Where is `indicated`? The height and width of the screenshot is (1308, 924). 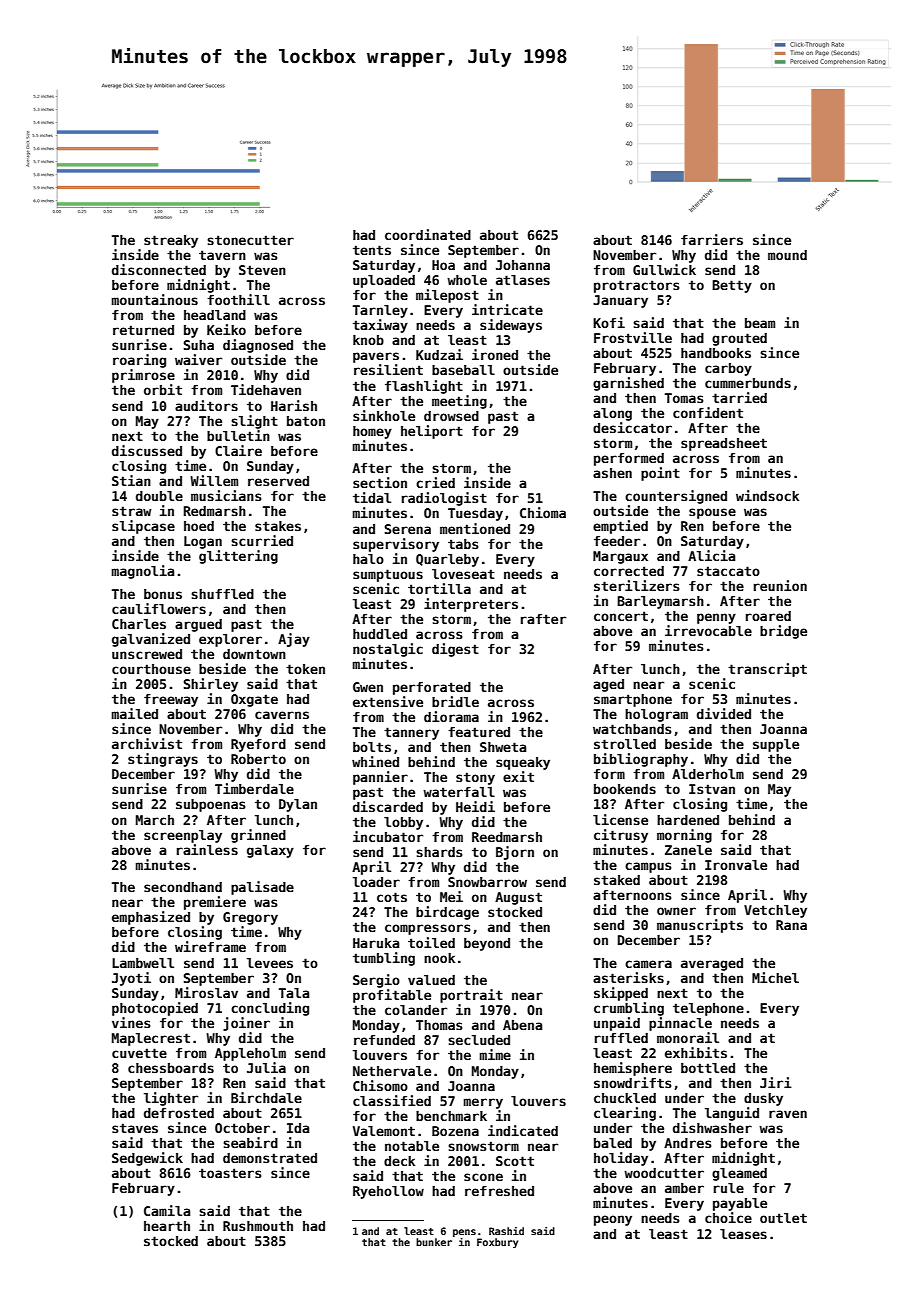 indicated is located at coordinates (523, 1130).
